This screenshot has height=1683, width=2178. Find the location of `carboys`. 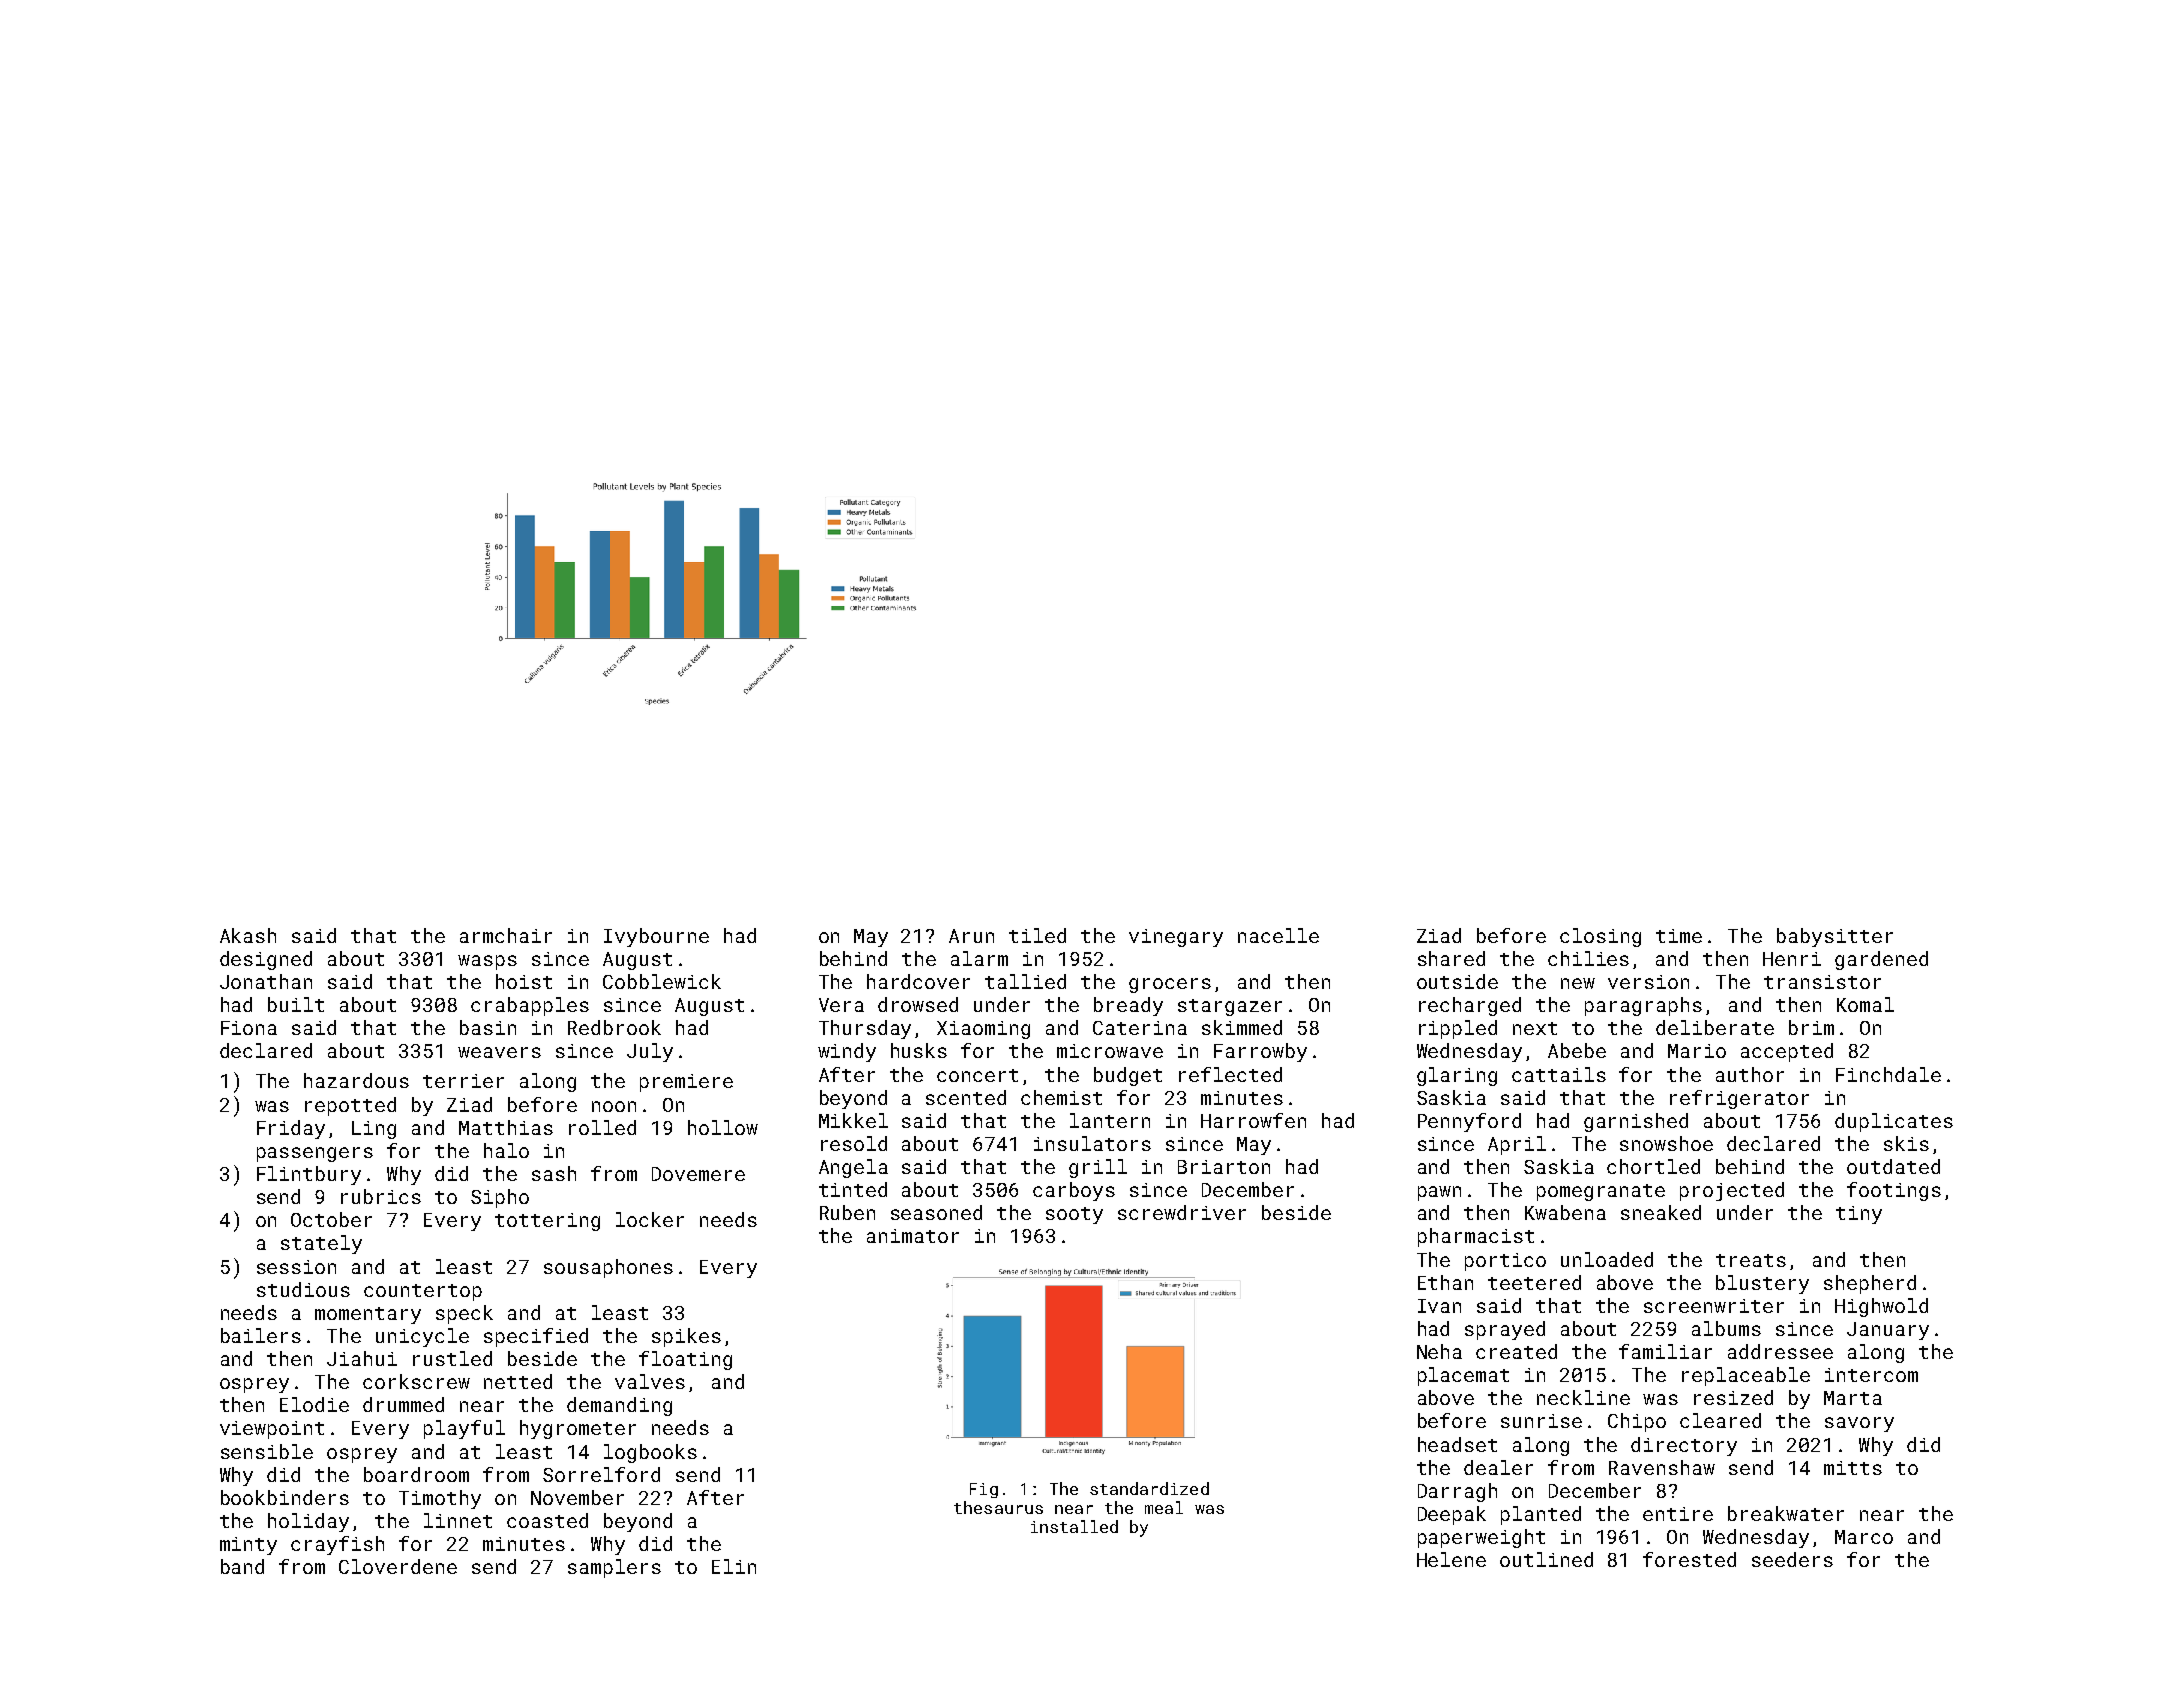

carboys is located at coordinates (1074, 1191).
